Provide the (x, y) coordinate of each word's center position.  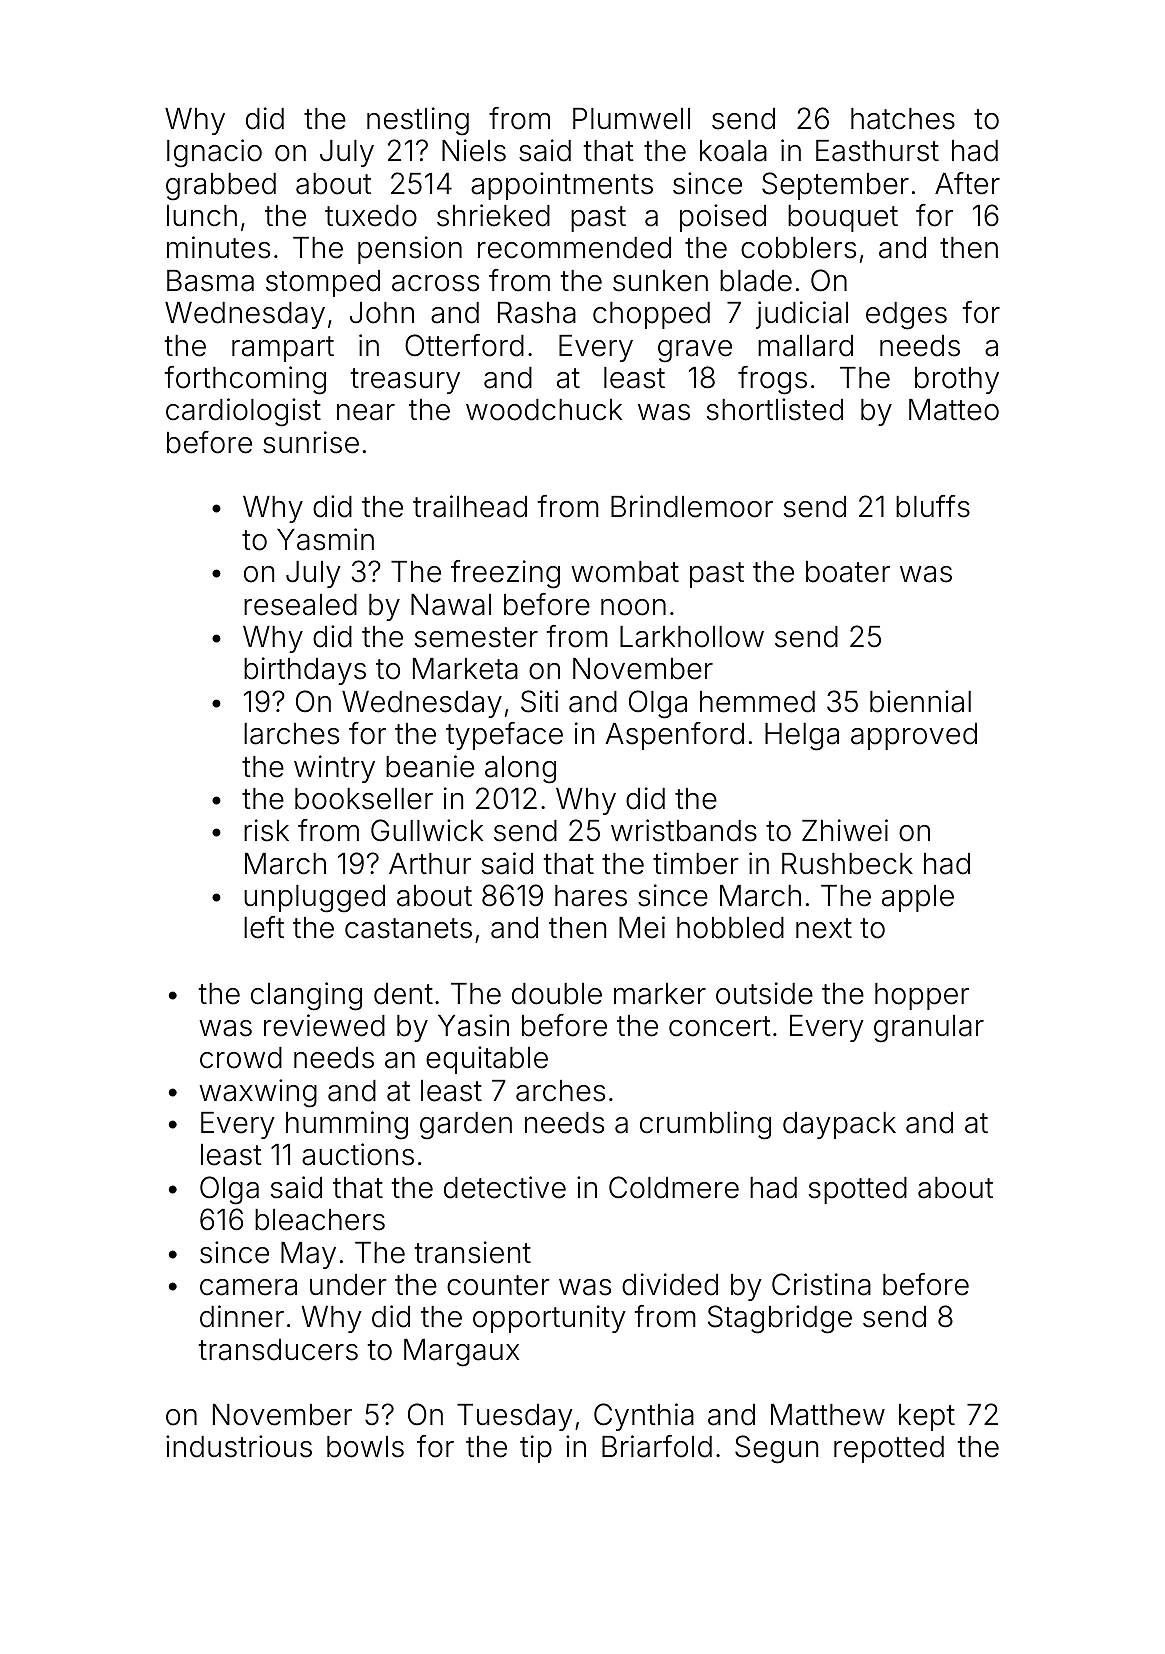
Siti (539, 701)
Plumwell (631, 119)
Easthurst (877, 151)
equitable (487, 1060)
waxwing (258, 1093)
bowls (365, 1447)
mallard (805, 346)
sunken (660, 281)
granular (929, 1029)
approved (914, 736)
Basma (210, 281)
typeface (504, 736)
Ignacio (214, 153)
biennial (920, 701)
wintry (334, 769)
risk (266, 830)
